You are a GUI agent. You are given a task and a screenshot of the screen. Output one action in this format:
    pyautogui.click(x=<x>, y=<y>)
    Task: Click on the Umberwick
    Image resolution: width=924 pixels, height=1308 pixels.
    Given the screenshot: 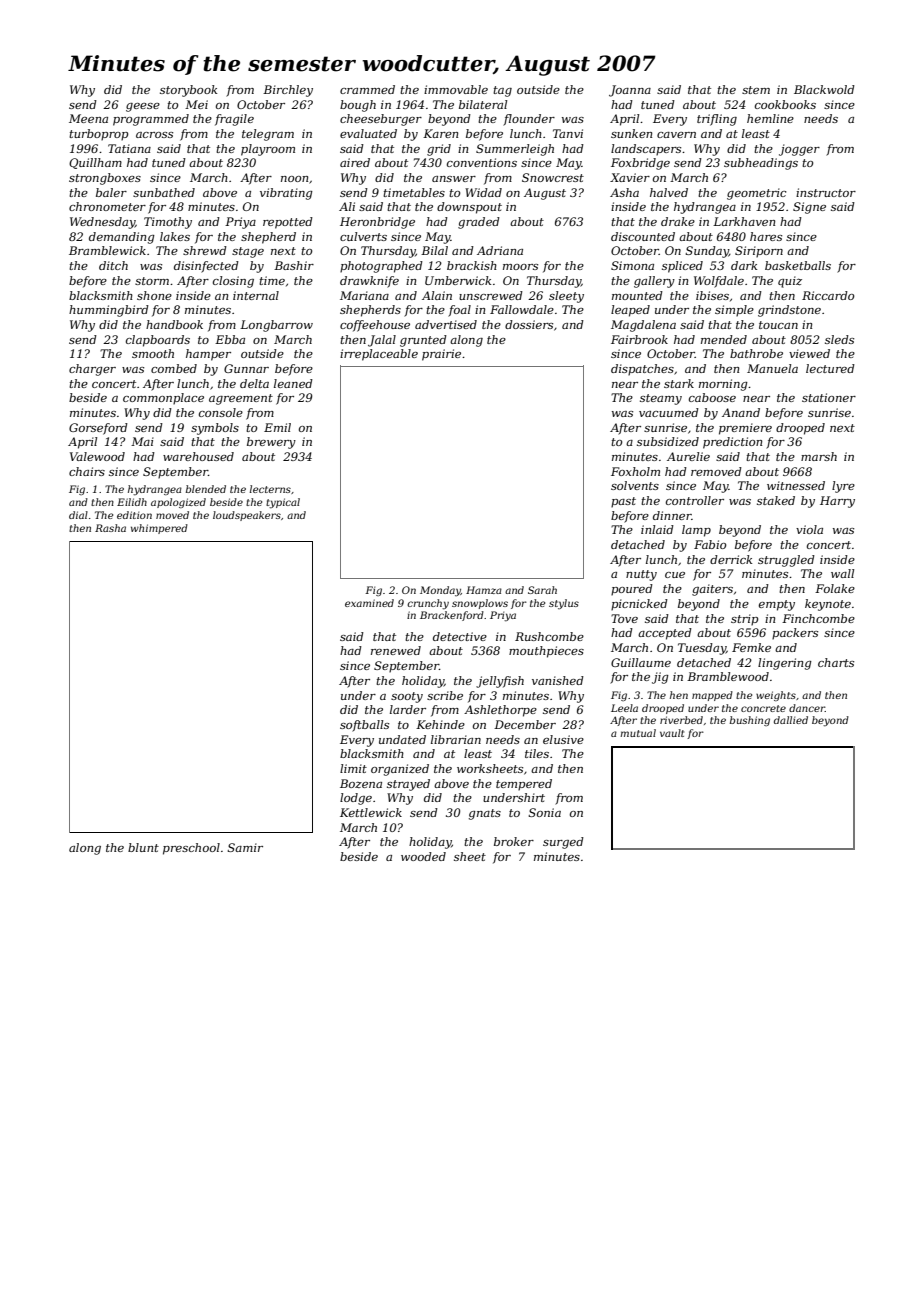 What is the action you would take?
    pyautogui.click(x=458, y=280)
